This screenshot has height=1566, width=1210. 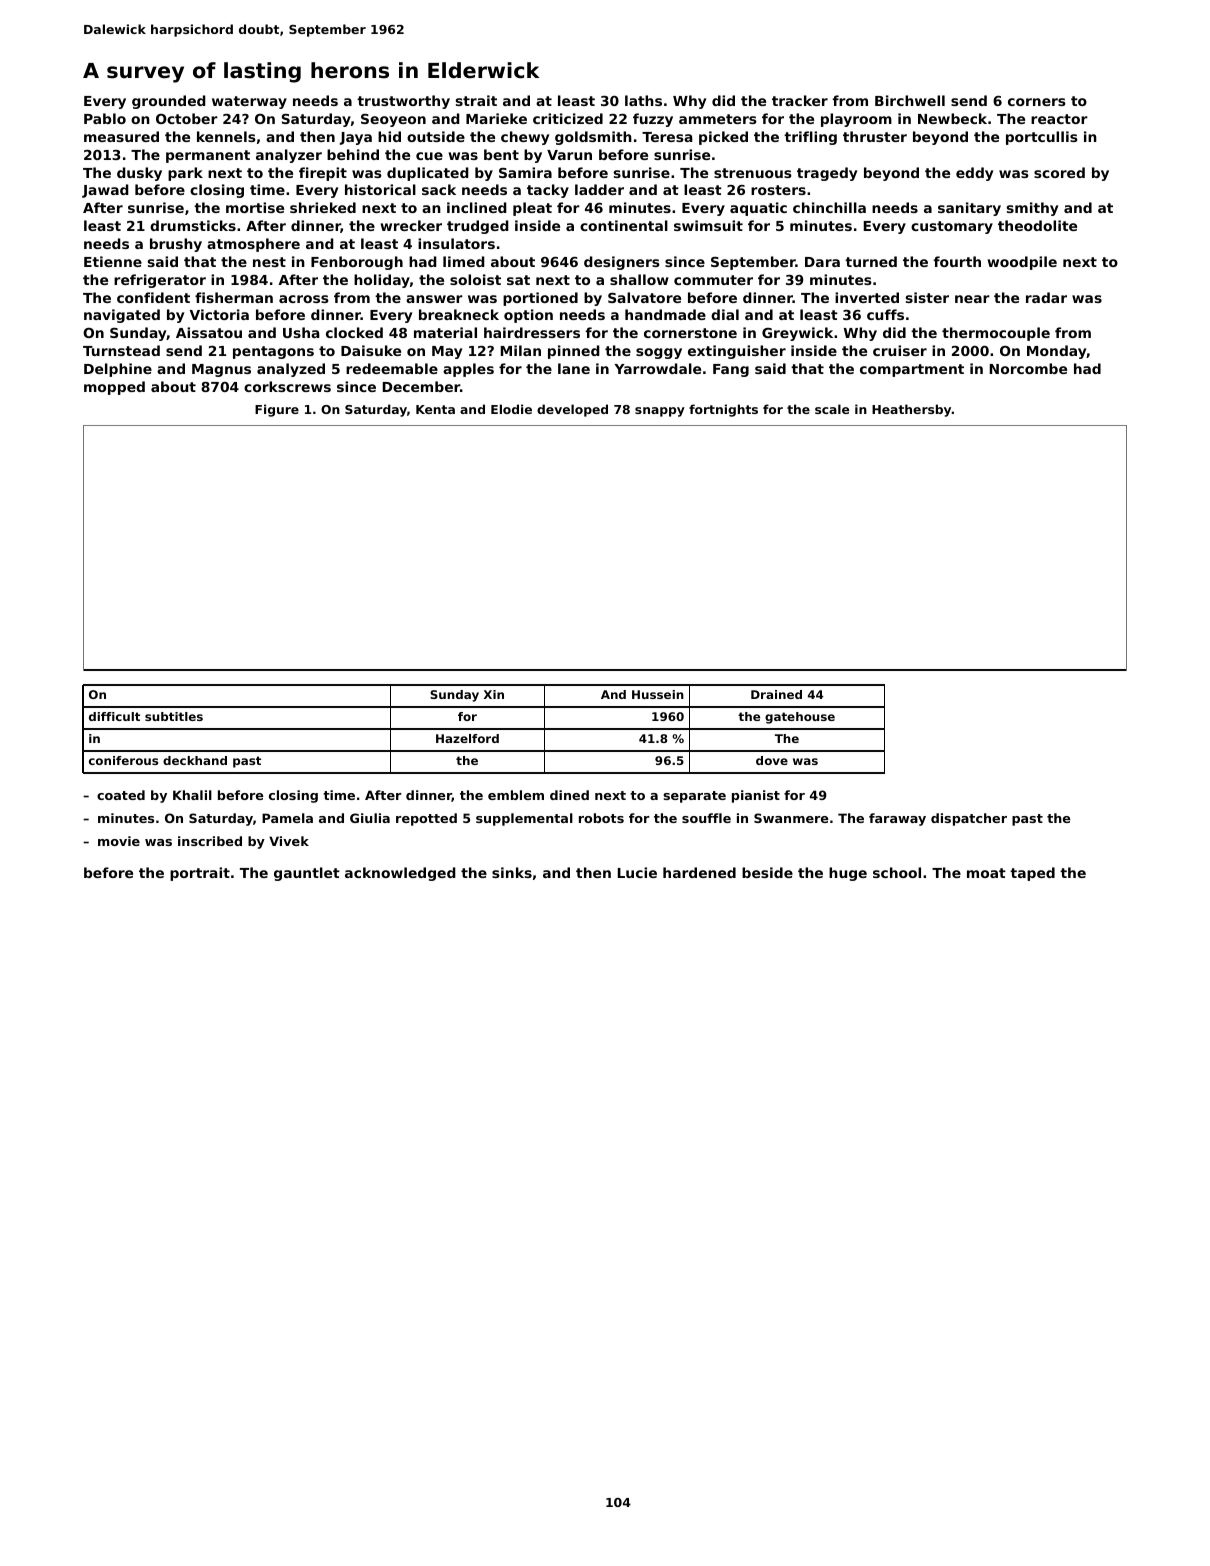 What do you see at coordinates (304, 299) in the screenshot?
I see `across` at bounding box center [304, 299].
